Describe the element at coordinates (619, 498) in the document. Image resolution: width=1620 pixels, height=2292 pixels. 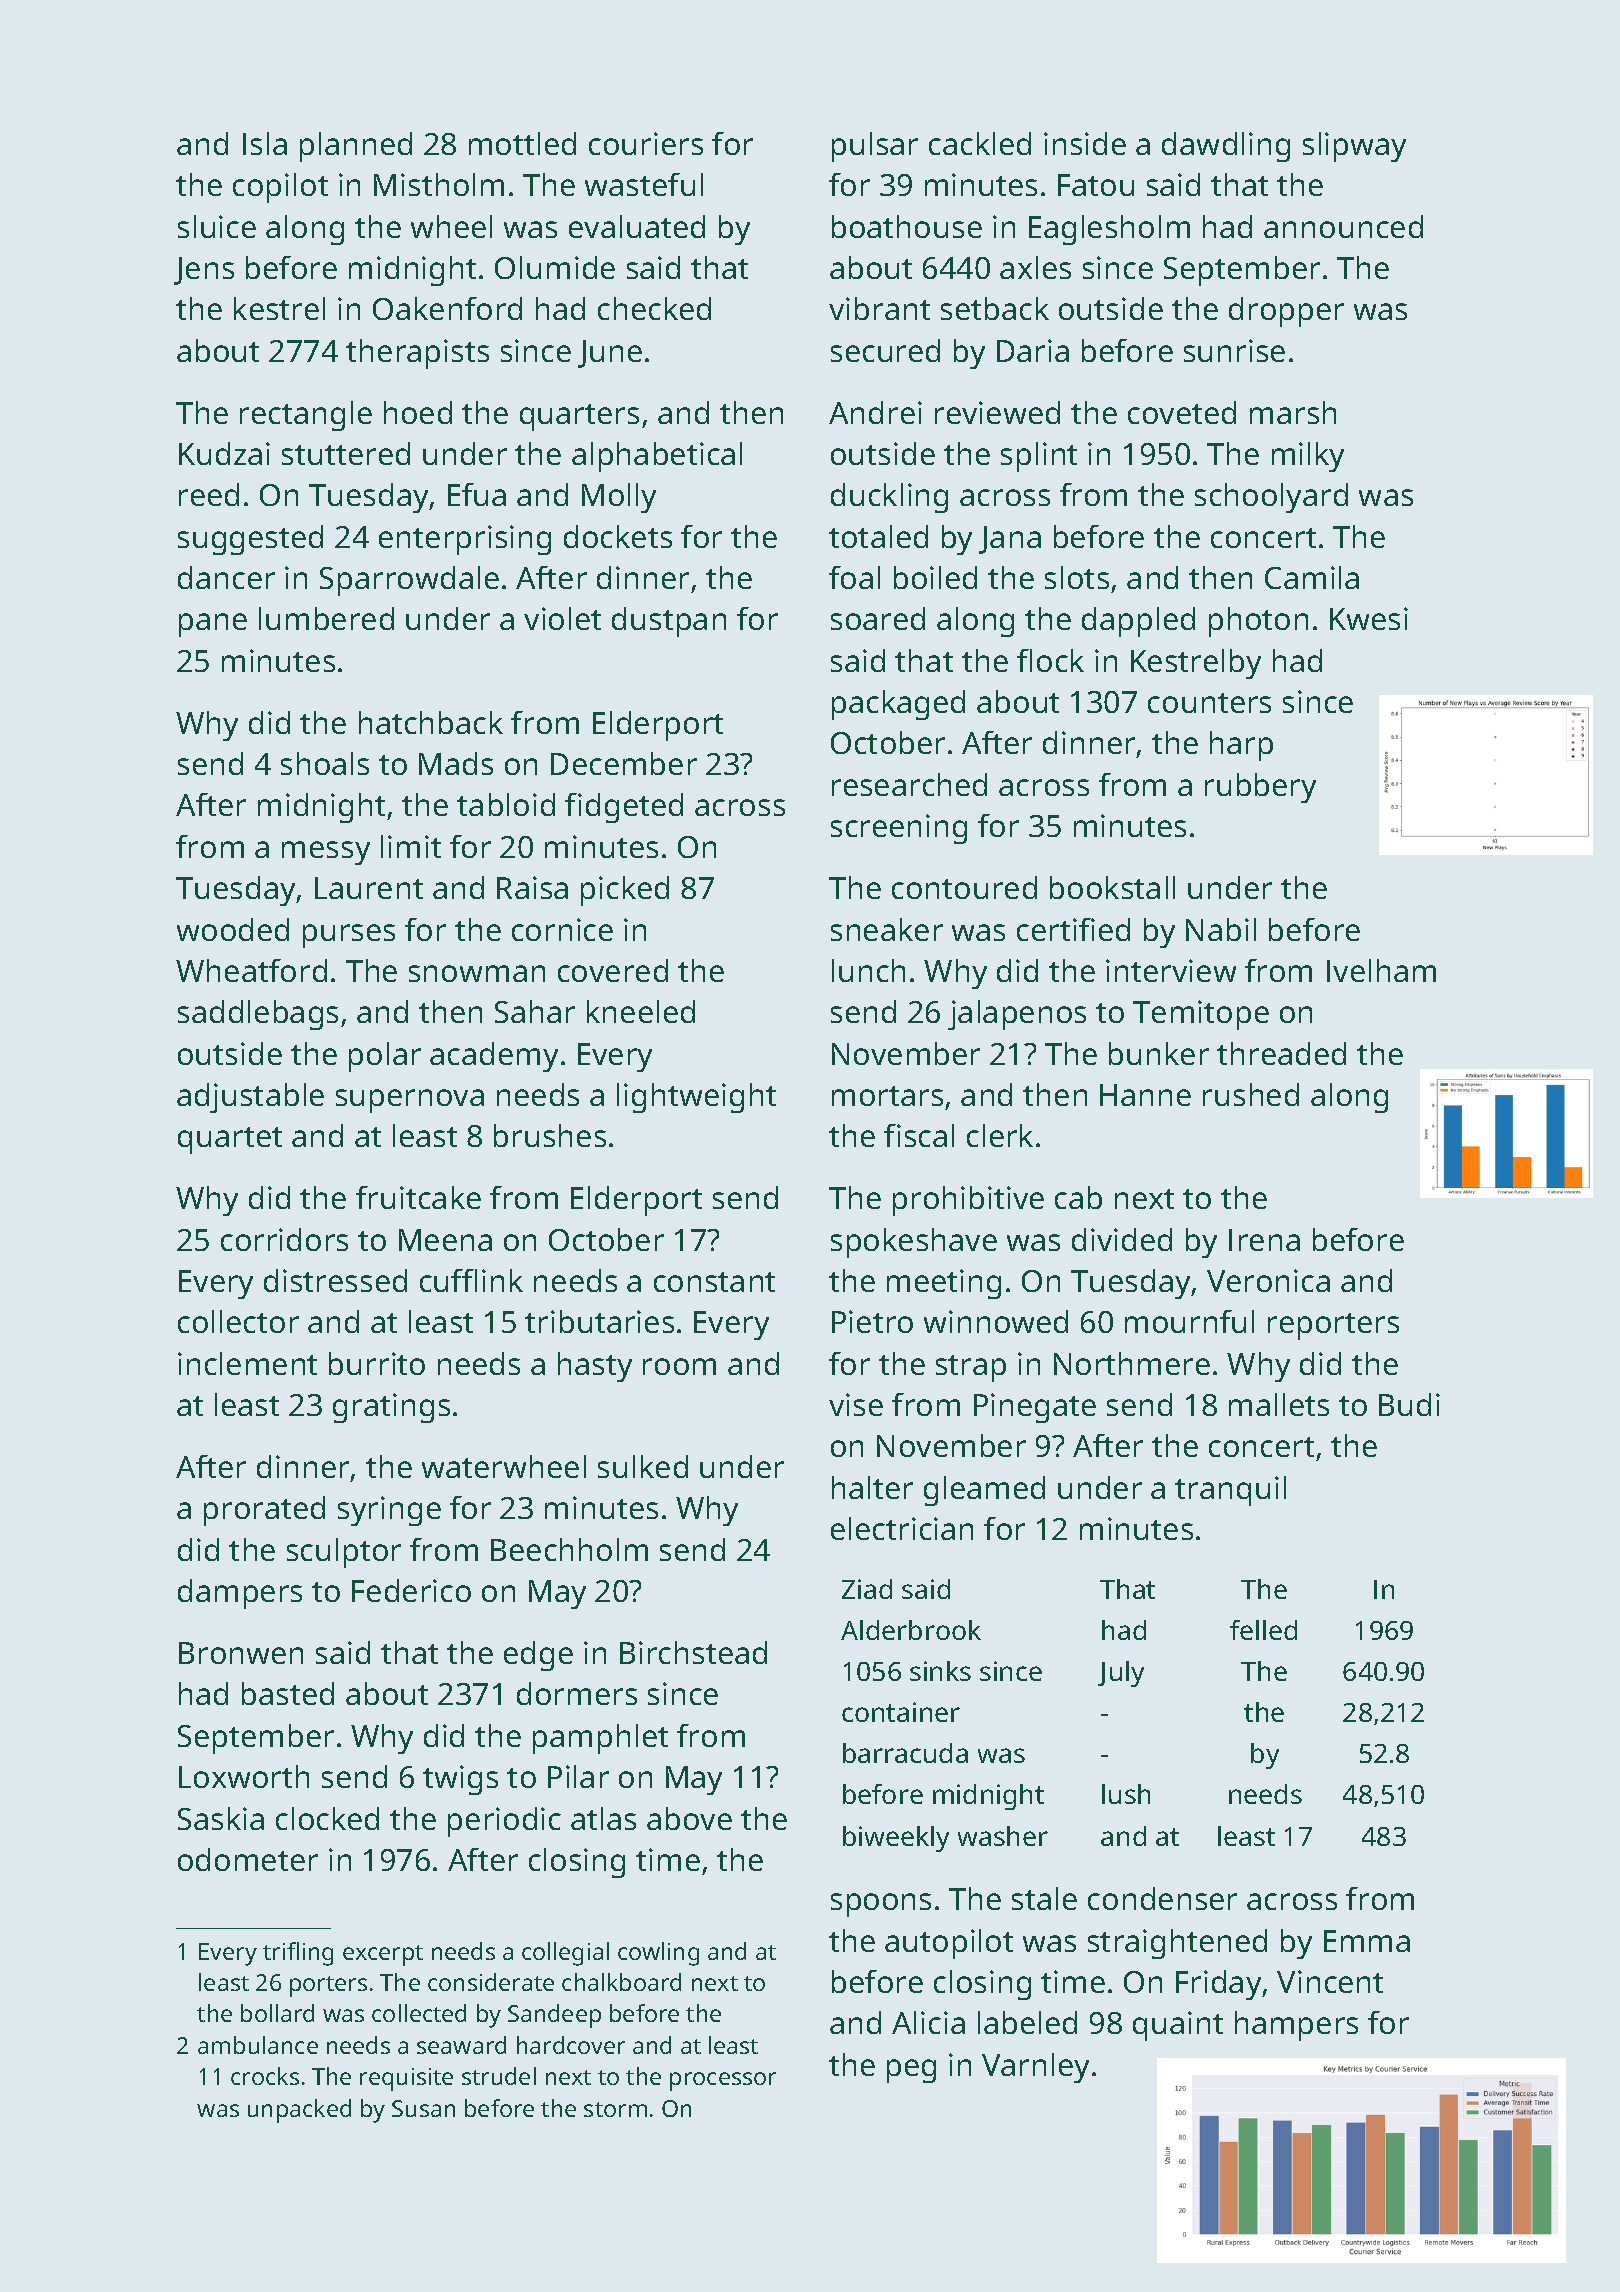
I see `Molly` at that location.
